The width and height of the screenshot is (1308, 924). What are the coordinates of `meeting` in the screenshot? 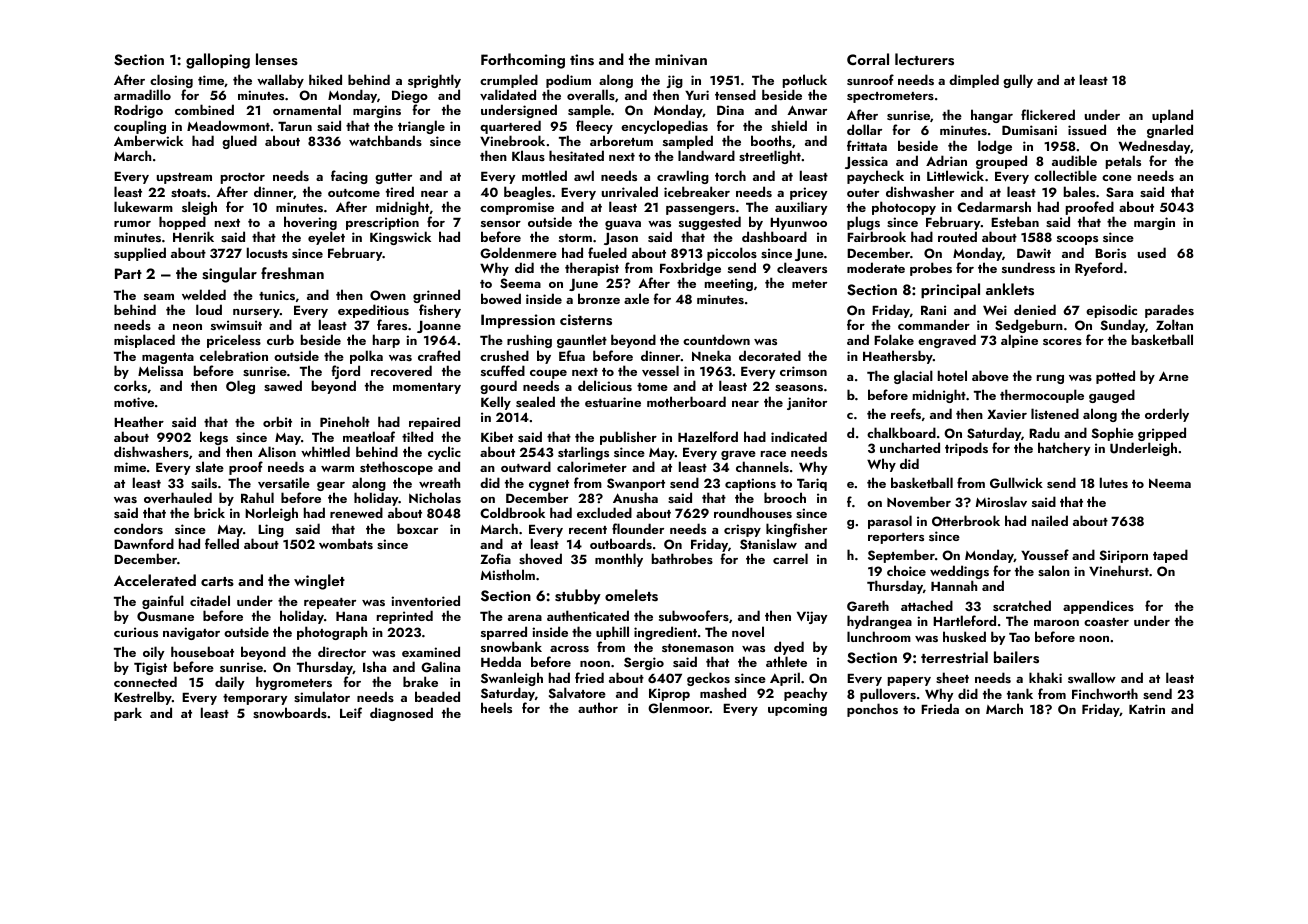 It's located at (729, 284).
